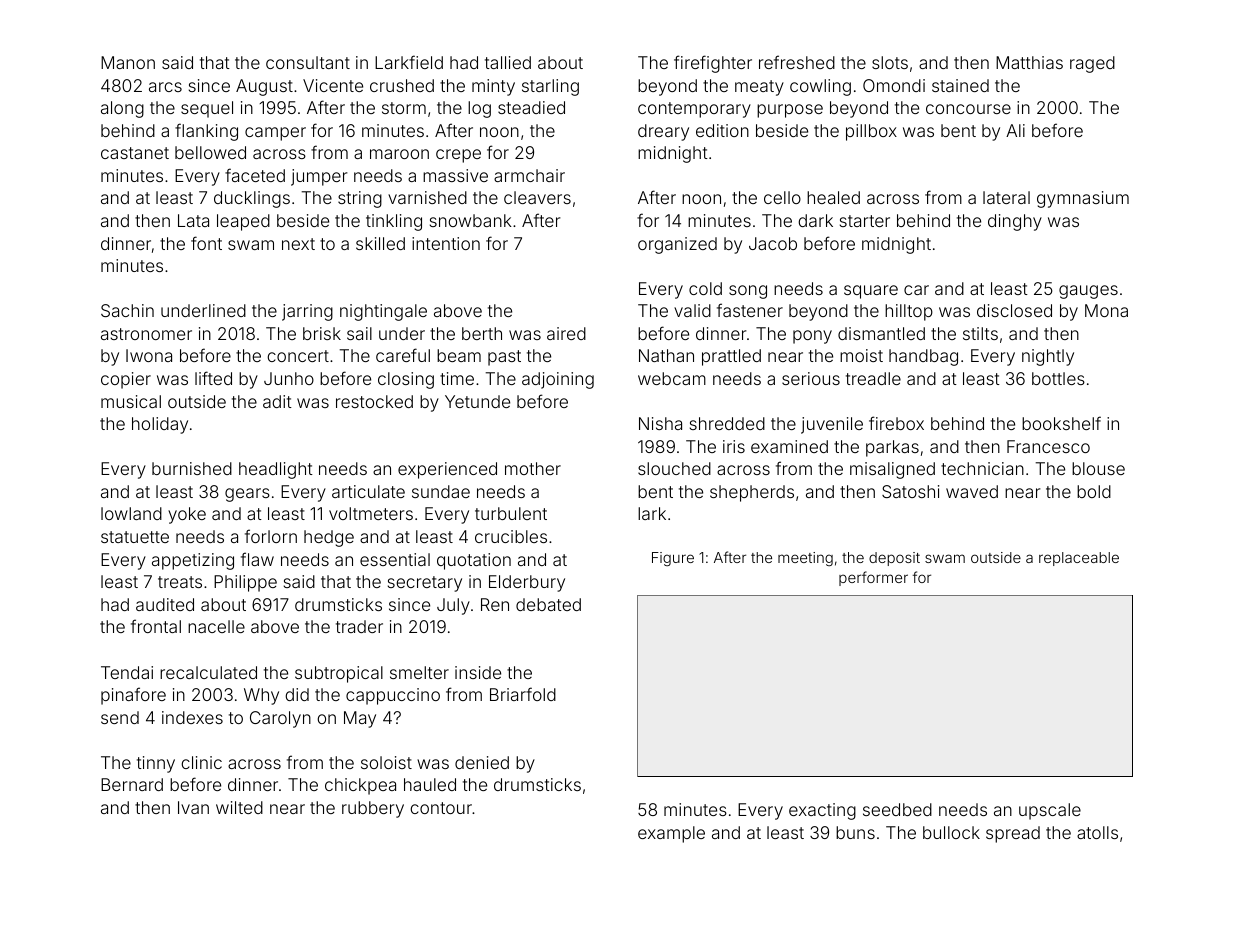 The image size is (1233, 952). What do you see at coordinates (896, 423) in the document?
I see `firebox` at bounding box center [896, 423].
